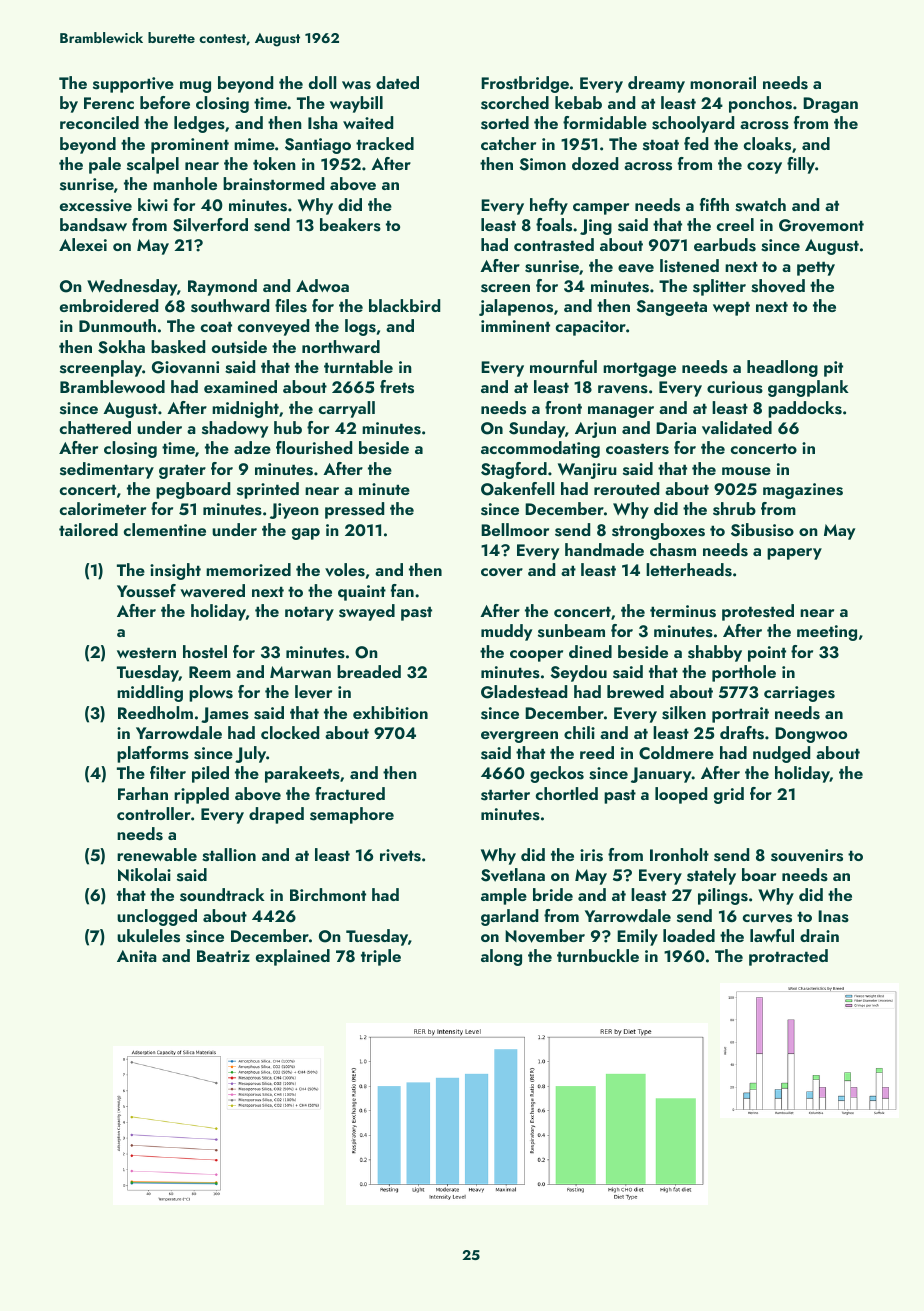 This screenshot has width=924, height=1311. What do you see at coordinates (525, 84) in the screenshot?
I see `Frostbridge` at bounding box center [525, 84].
